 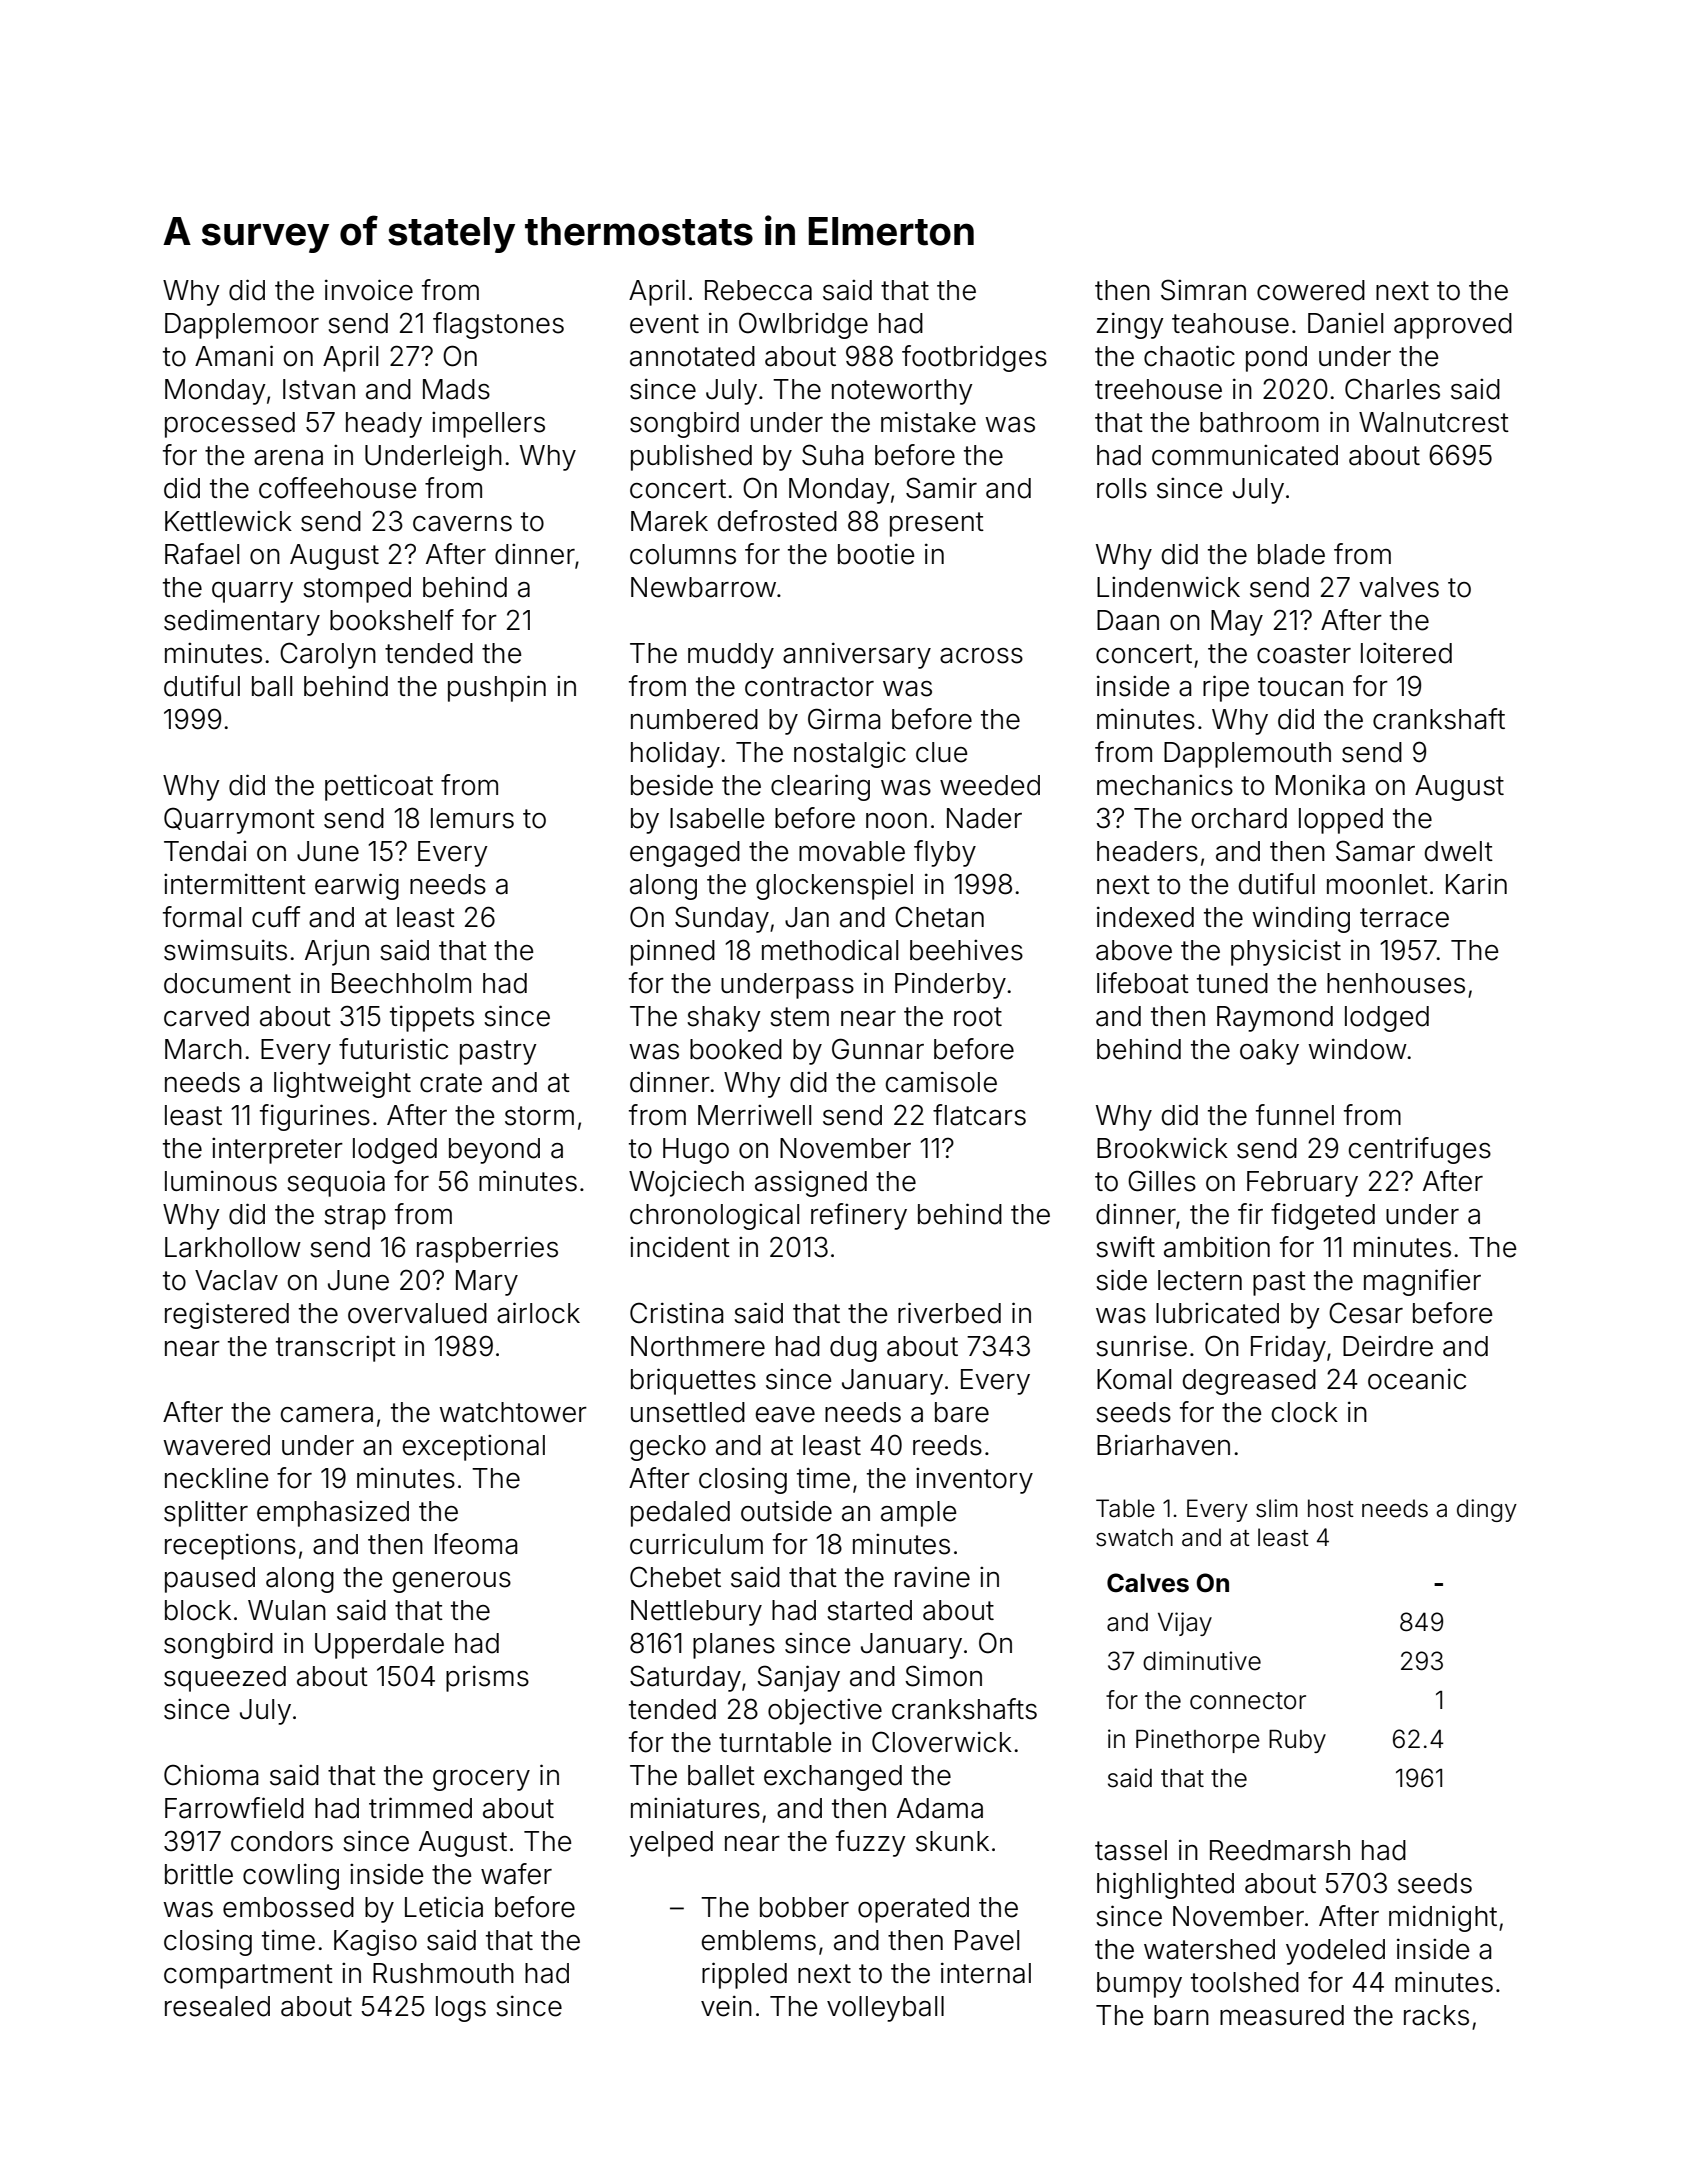 I want to click on measured, so click(x=1282, y=2015).
